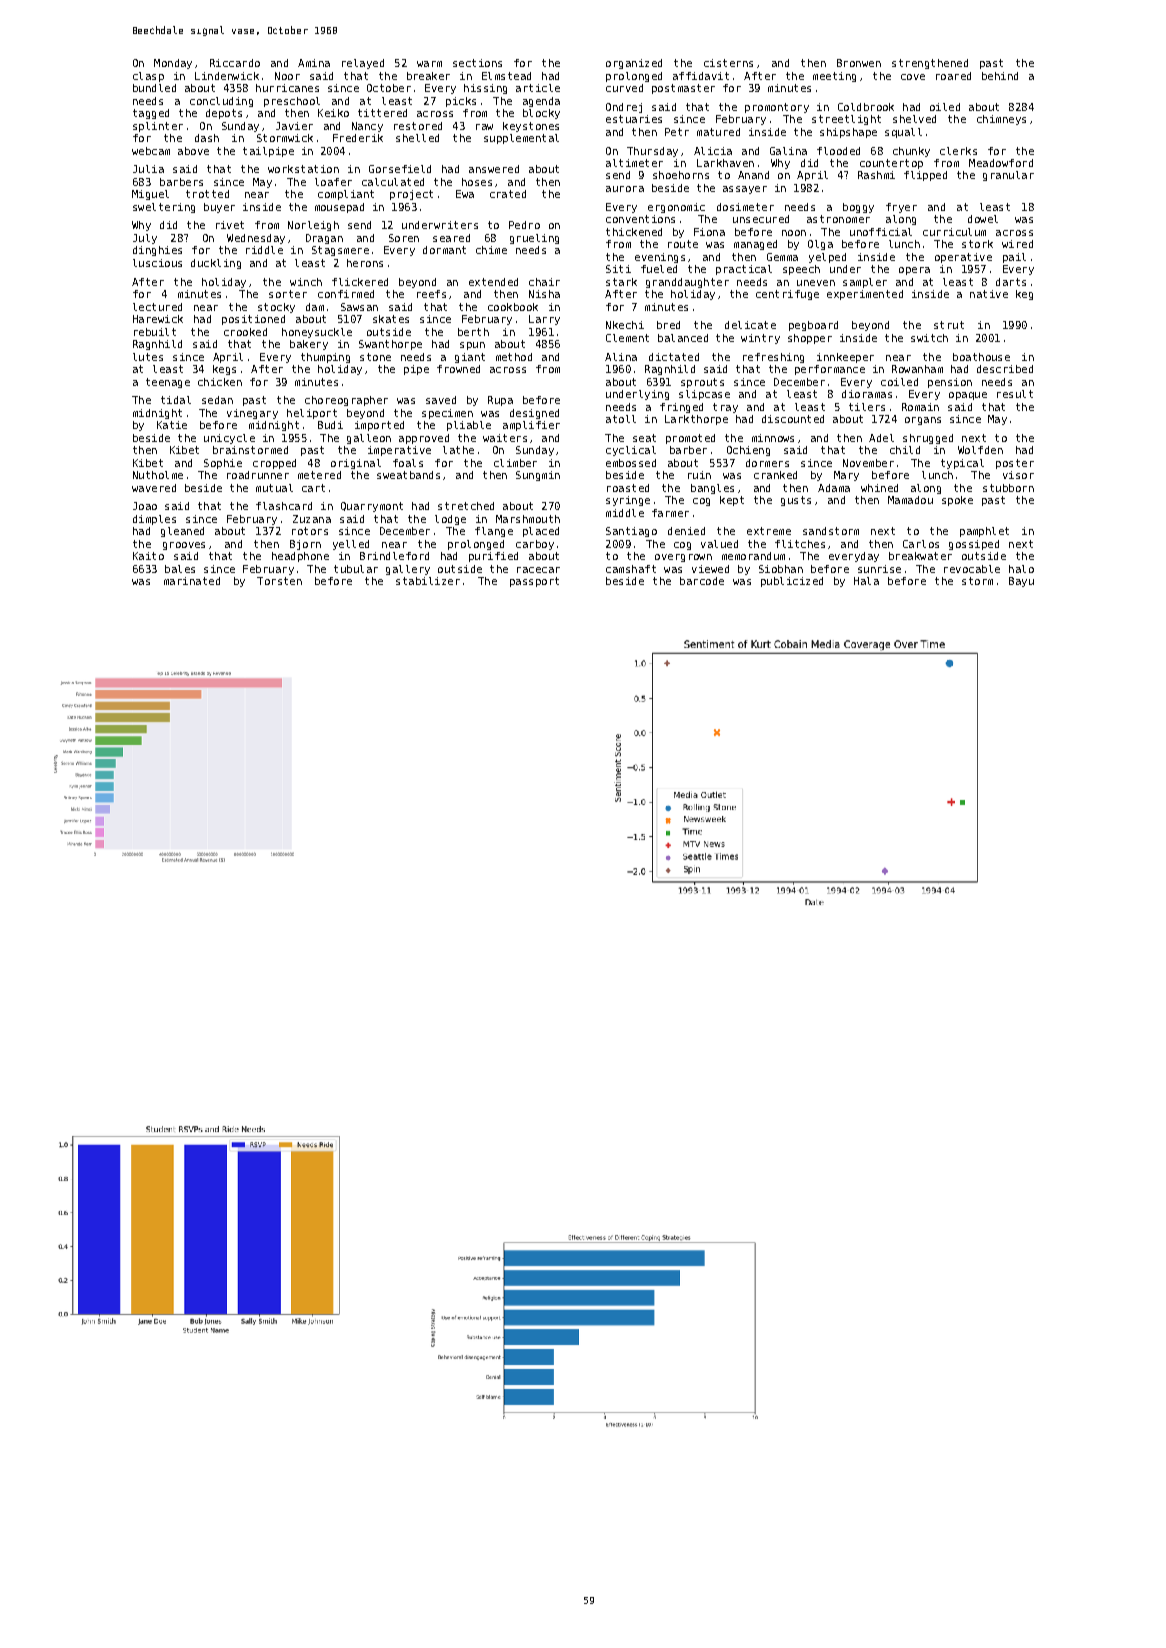 The width and height of the screenshot is (1166, 1648). What do you see at coordinates (494, 169) in the screenshot?
I see `answered` at bounding box center [494, 169].
